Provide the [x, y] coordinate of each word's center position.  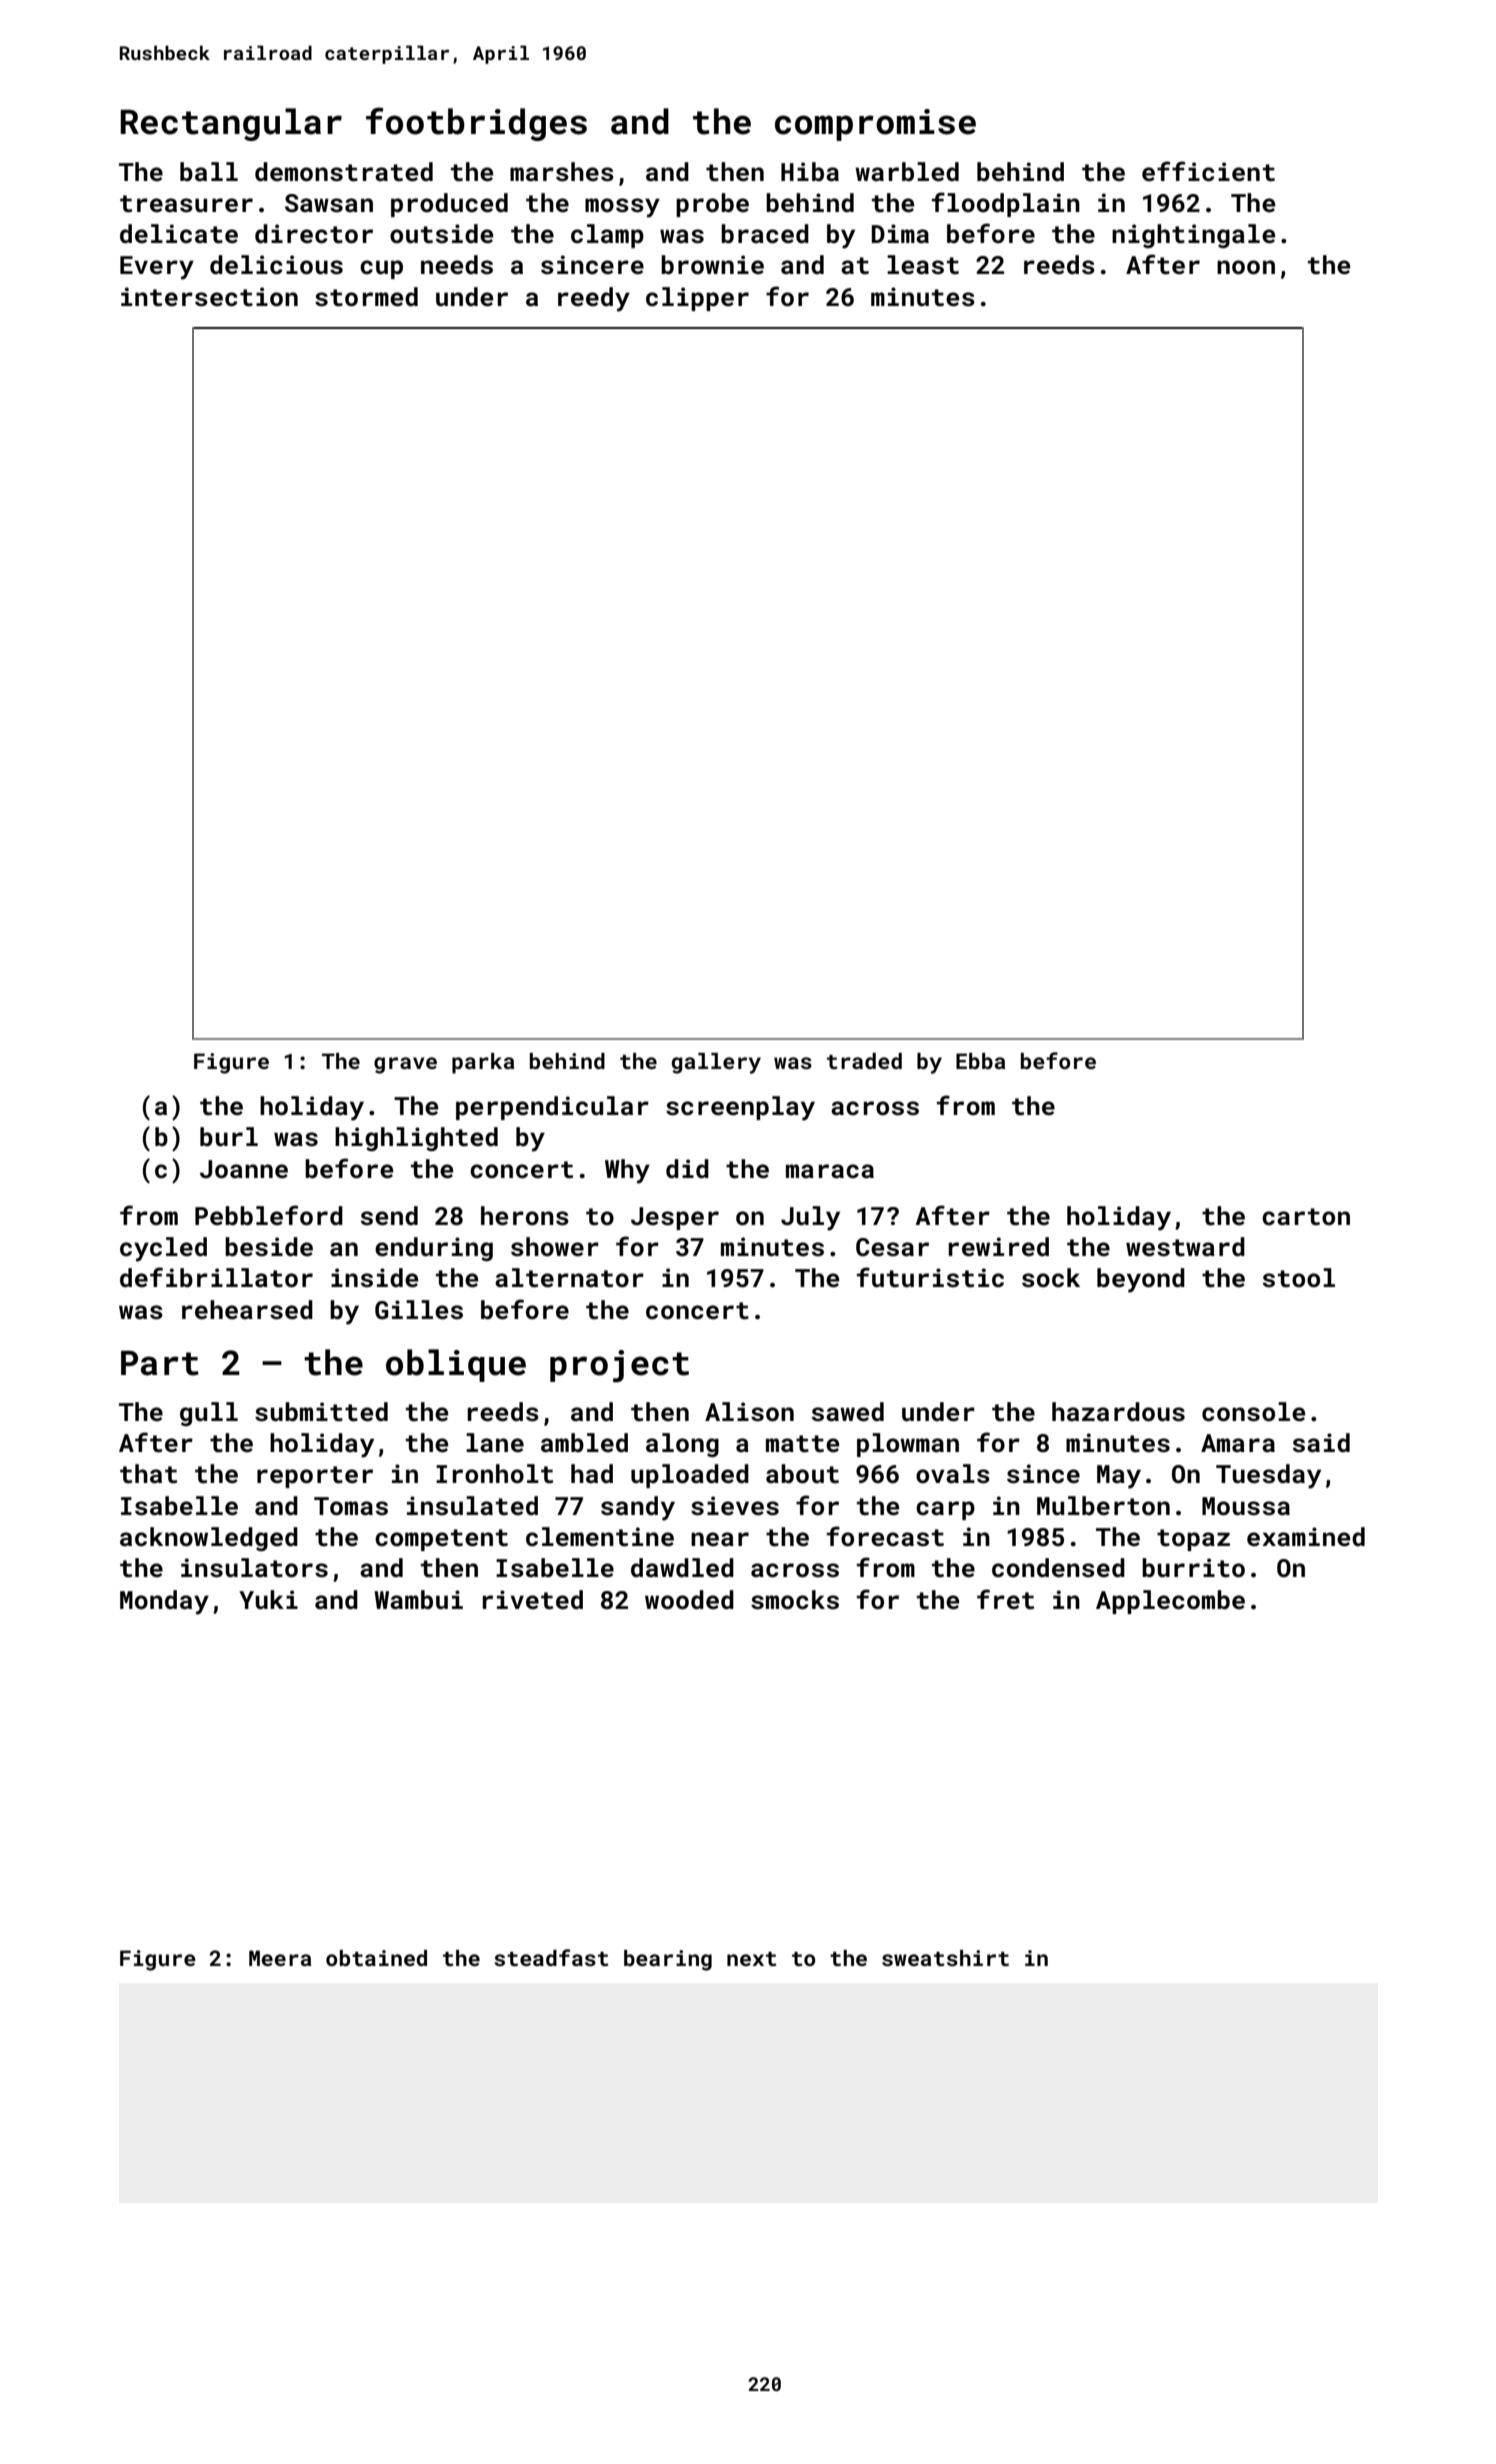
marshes [562, 172]
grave [405, 1065]
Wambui [418, 1600]
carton [1306, 1217]
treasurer [186, 204]
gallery [716, 1063]
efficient [1208, 171]
